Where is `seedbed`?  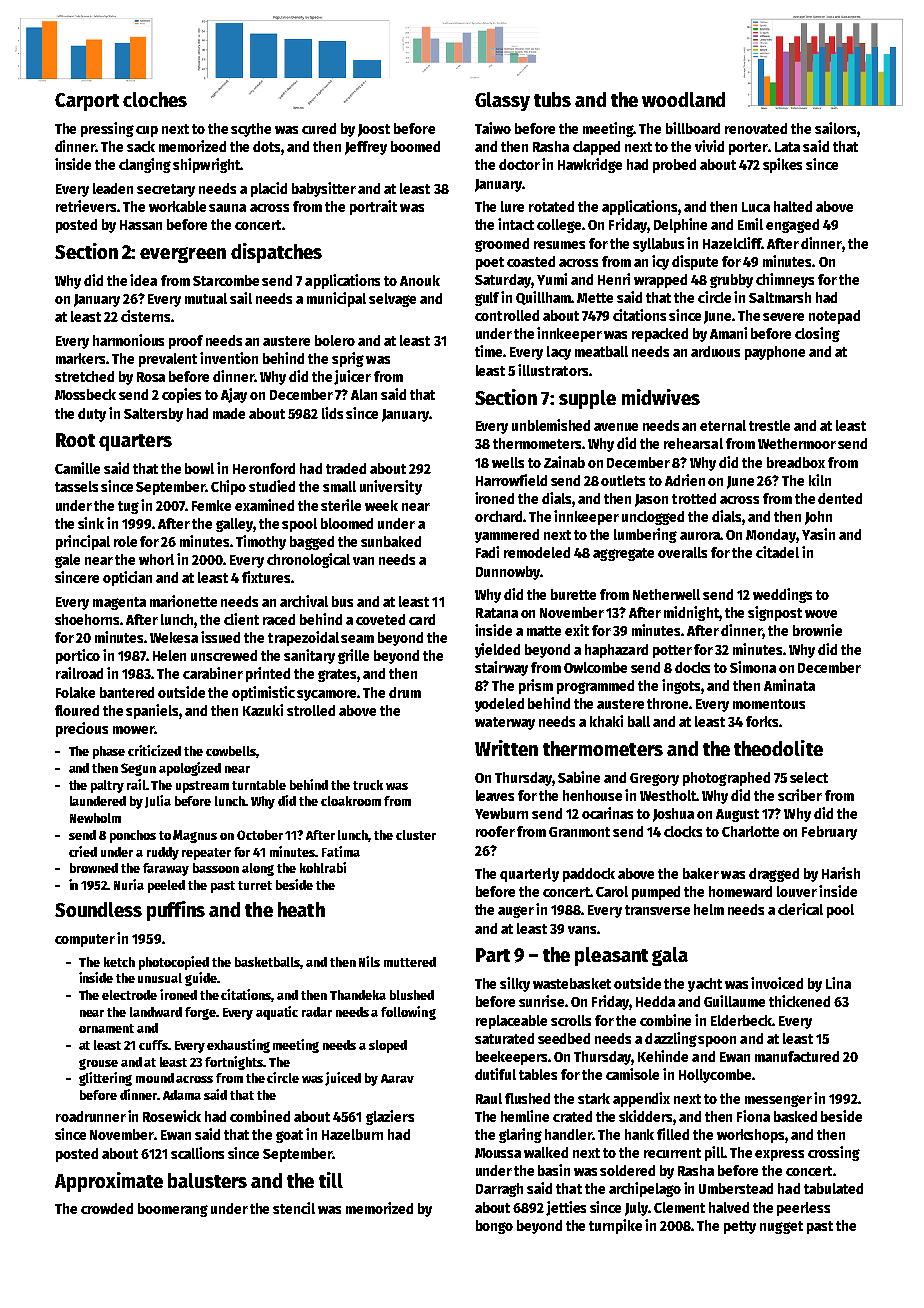 seedbed is located at coordinates (564, 1038).
